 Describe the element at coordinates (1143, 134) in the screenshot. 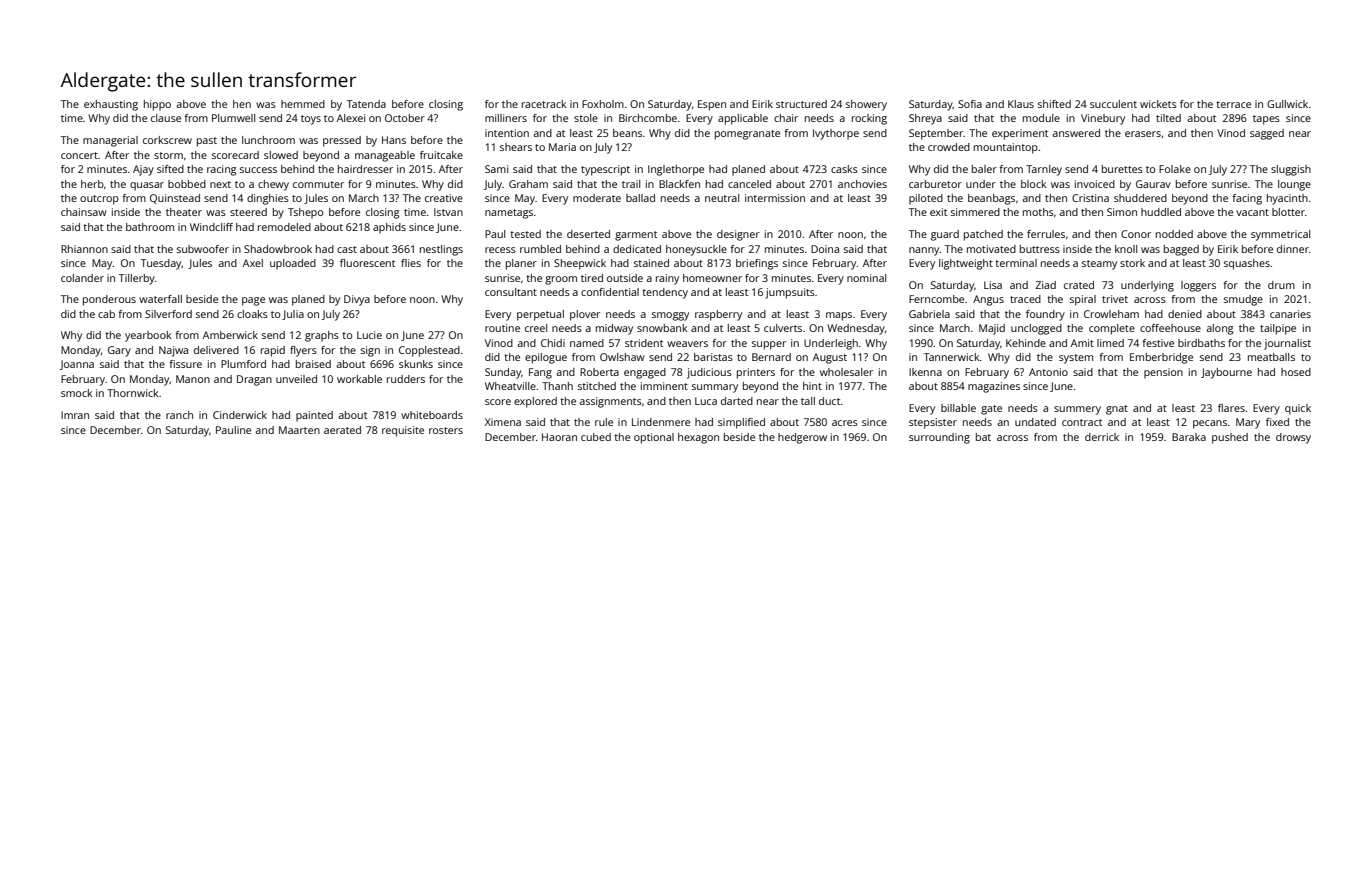

I see `erasers` at that location.
